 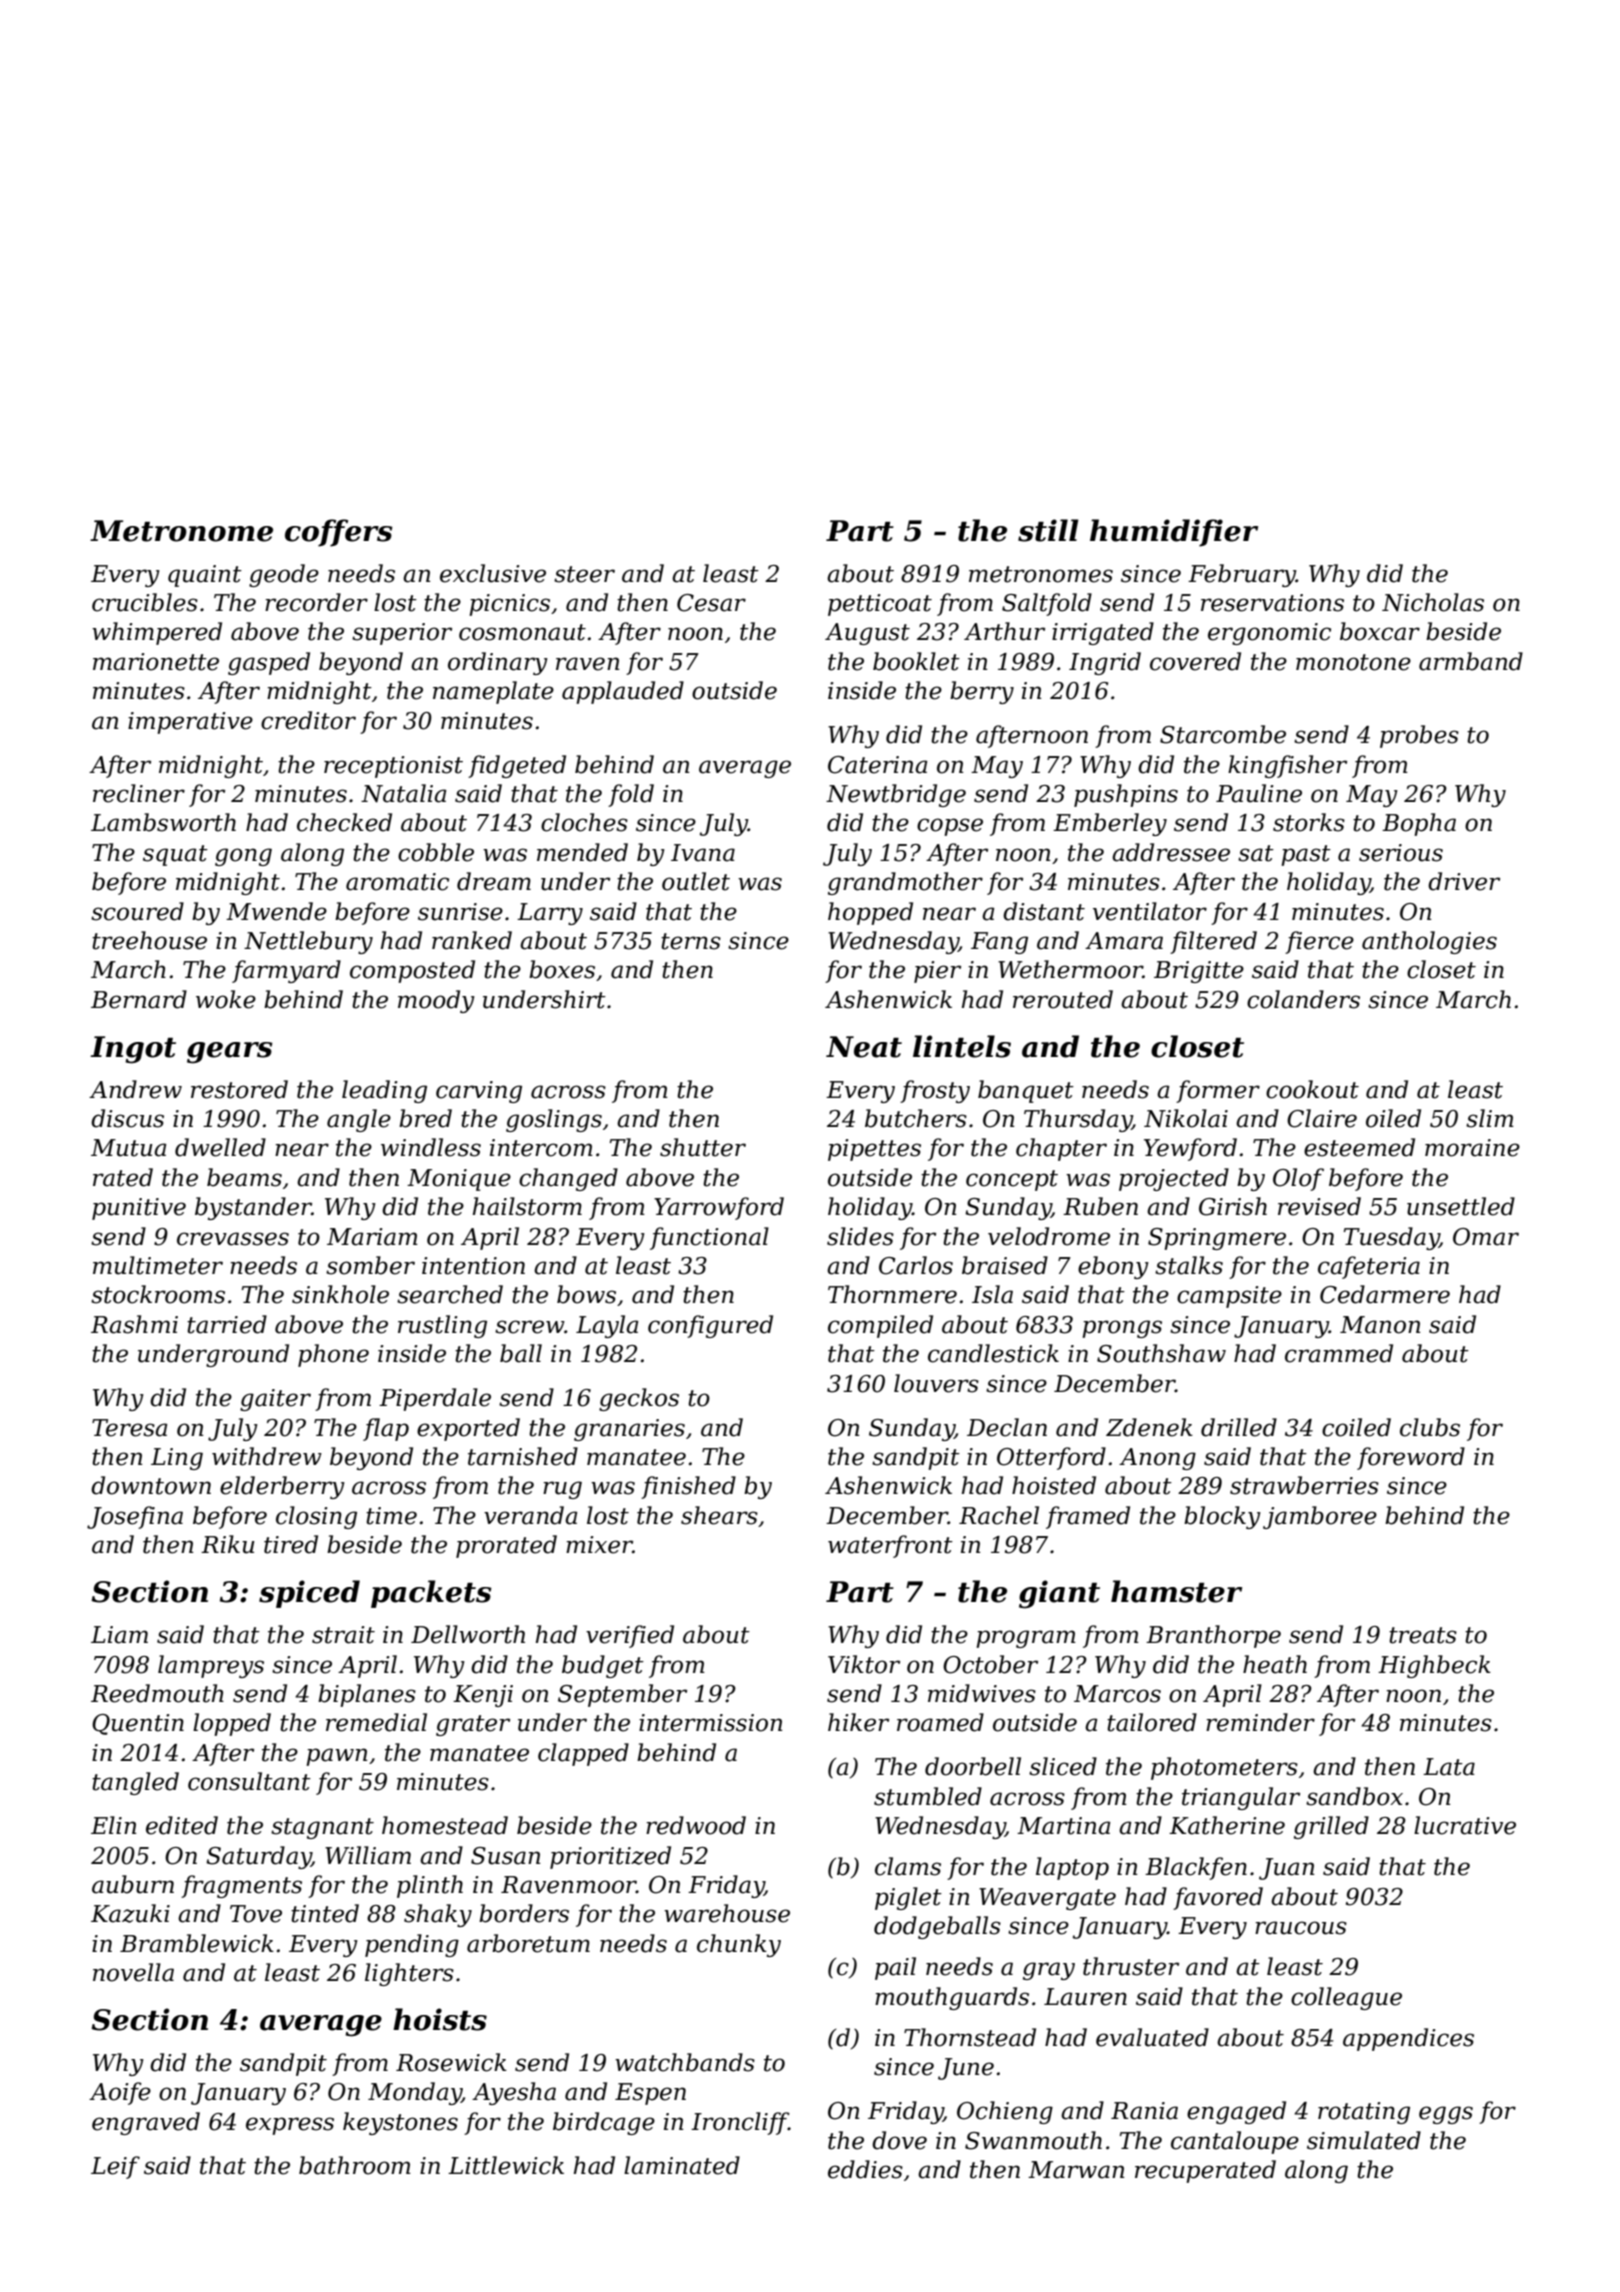 What do you see at coordinates (431, 1147) in the page?
I see `windless` at bounding box center [431, 1147].
